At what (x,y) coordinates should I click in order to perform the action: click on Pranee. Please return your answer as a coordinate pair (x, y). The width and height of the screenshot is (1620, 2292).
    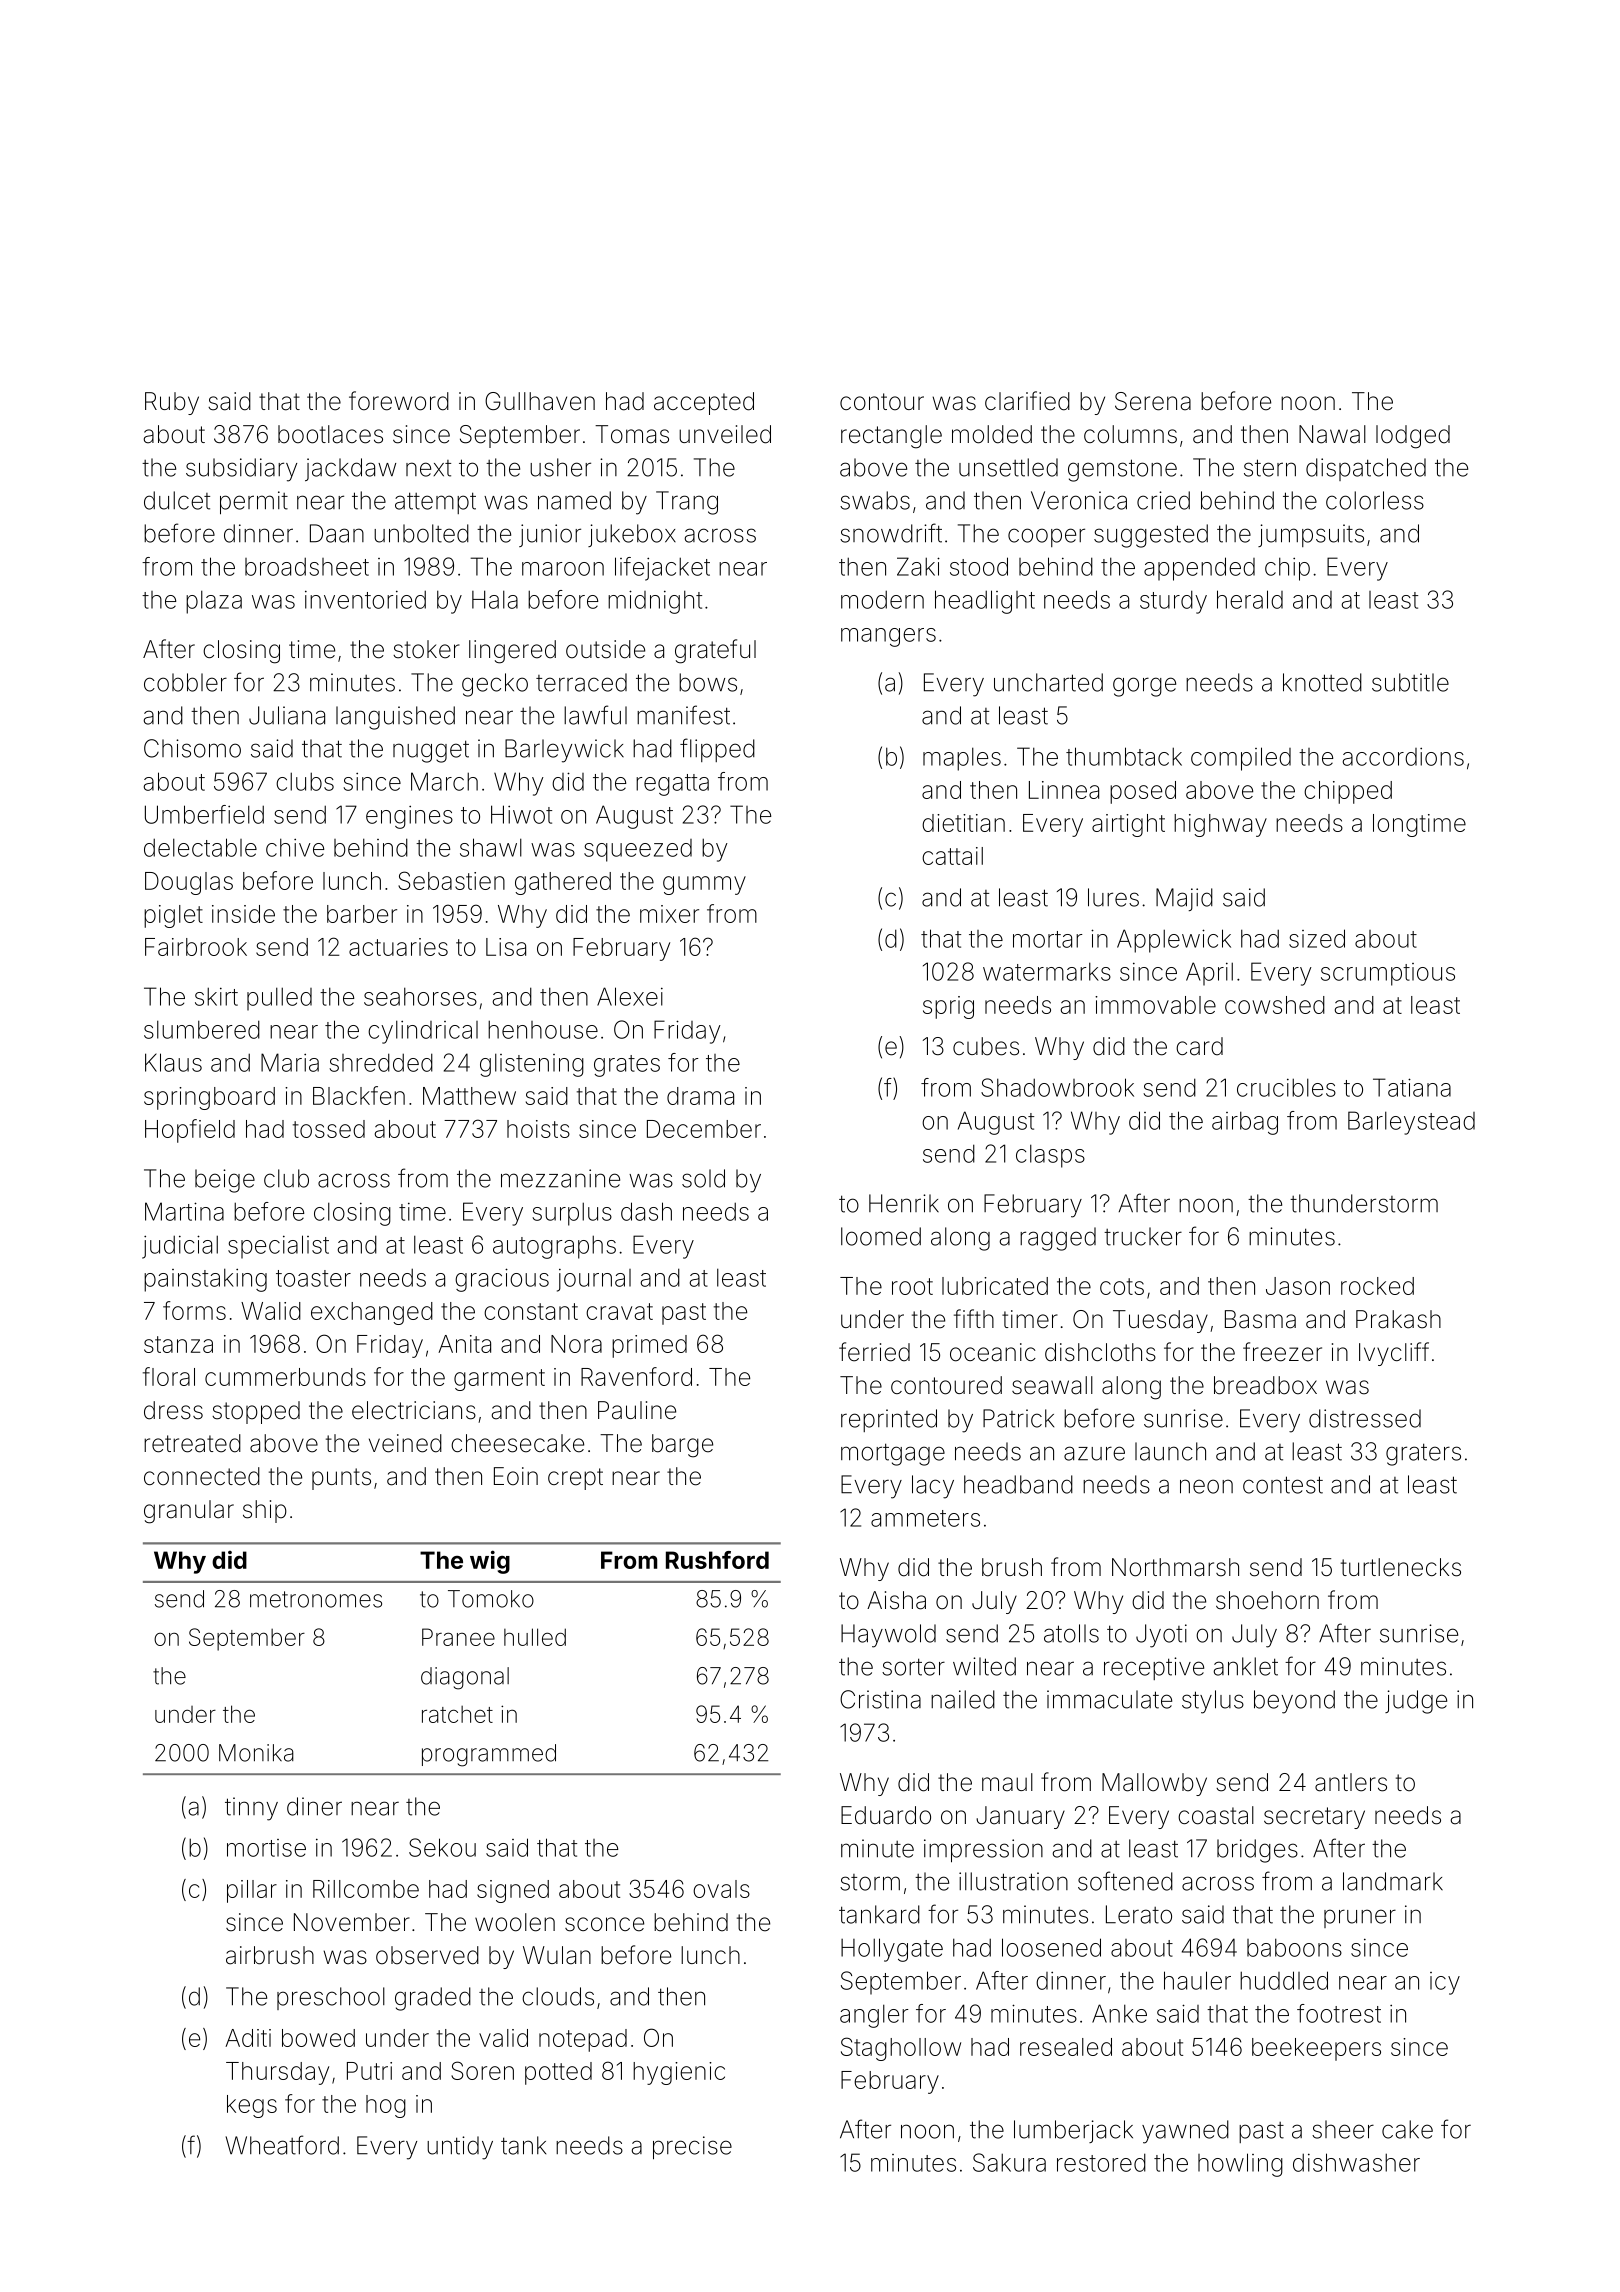
    Looking at the image, I should click on (458, 1637).
